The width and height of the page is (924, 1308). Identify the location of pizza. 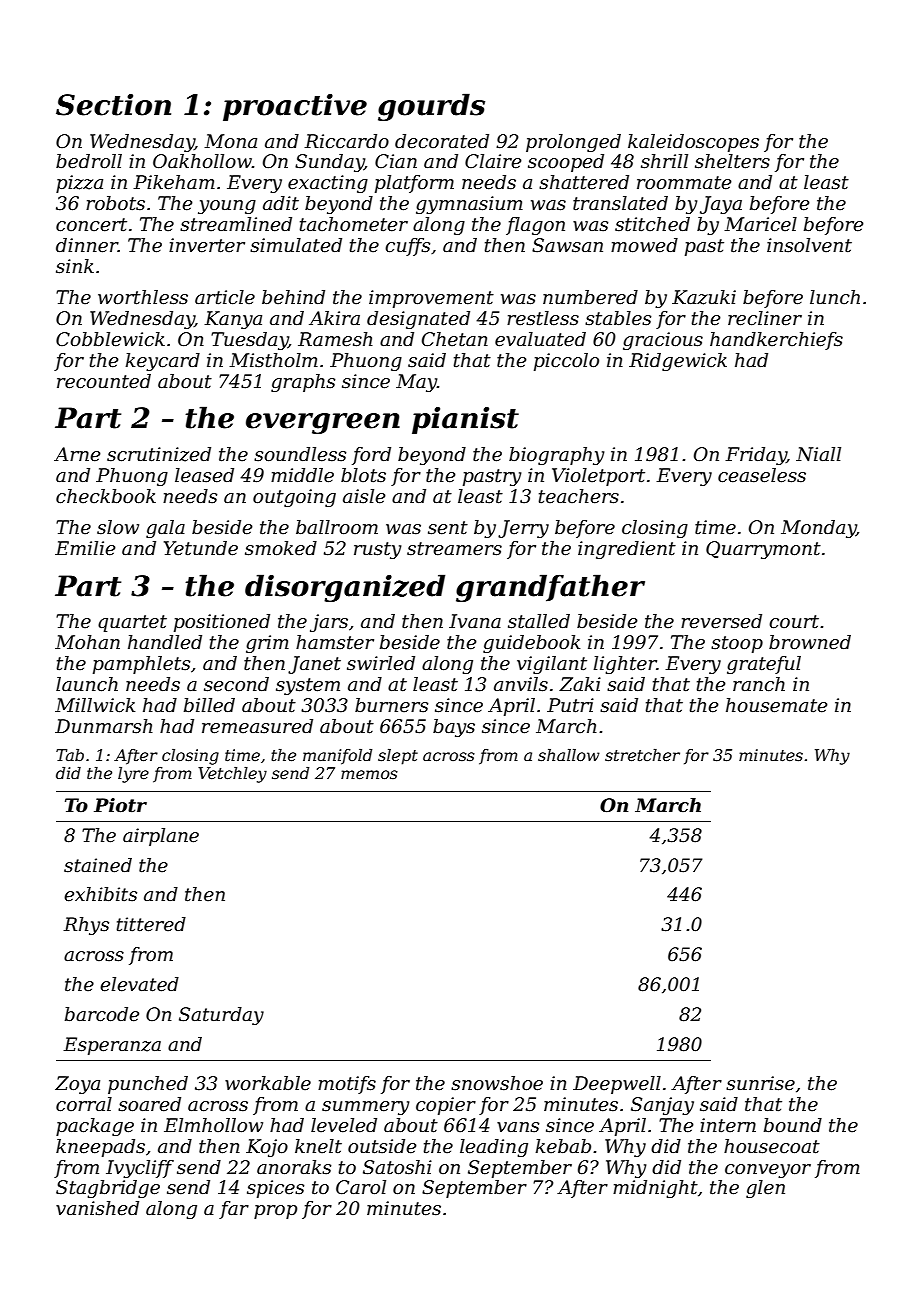
(79, 184).
